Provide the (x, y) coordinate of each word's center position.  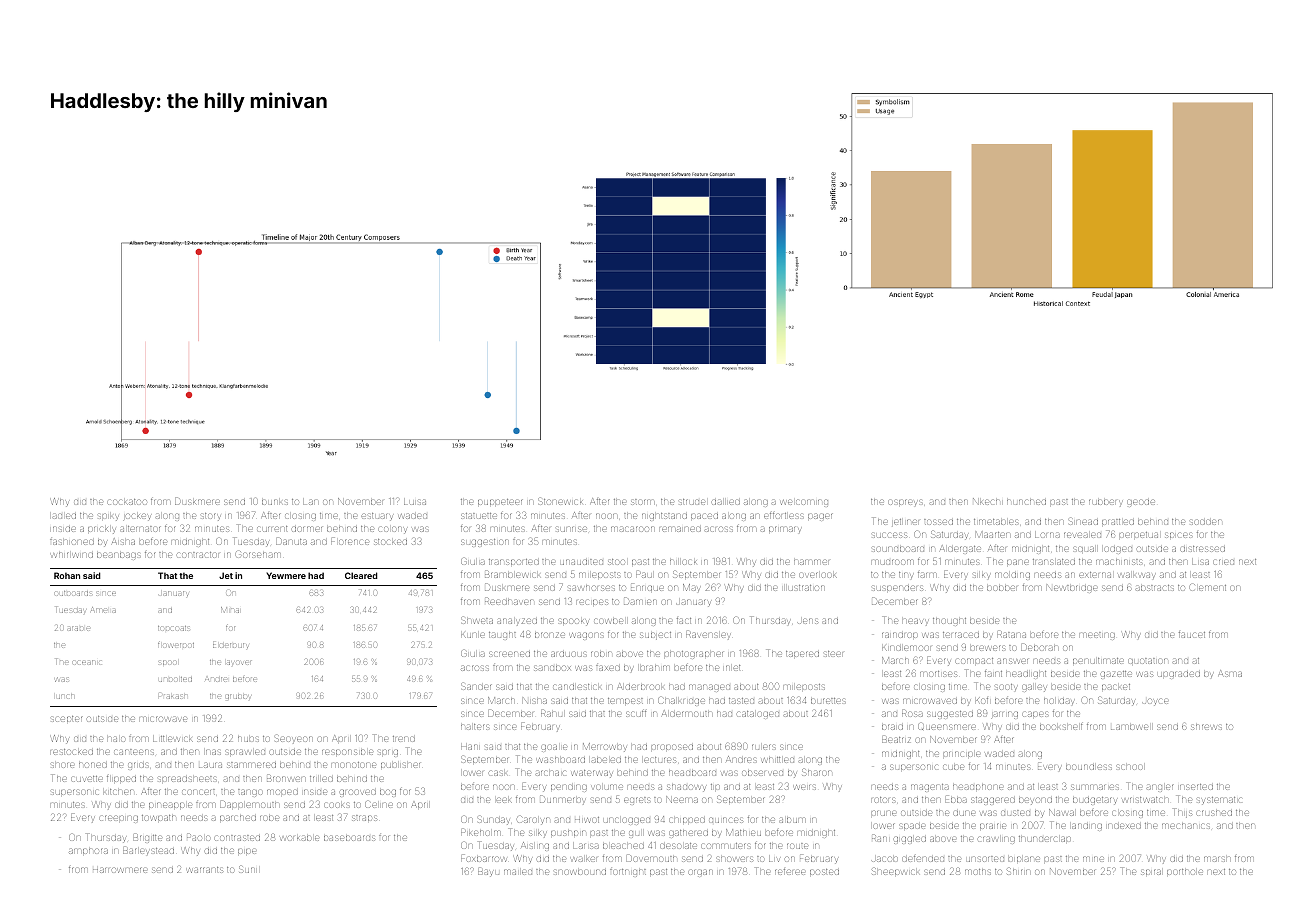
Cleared (361, 575)
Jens (808, 621)
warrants (205, 870)
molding (1012, 576)
